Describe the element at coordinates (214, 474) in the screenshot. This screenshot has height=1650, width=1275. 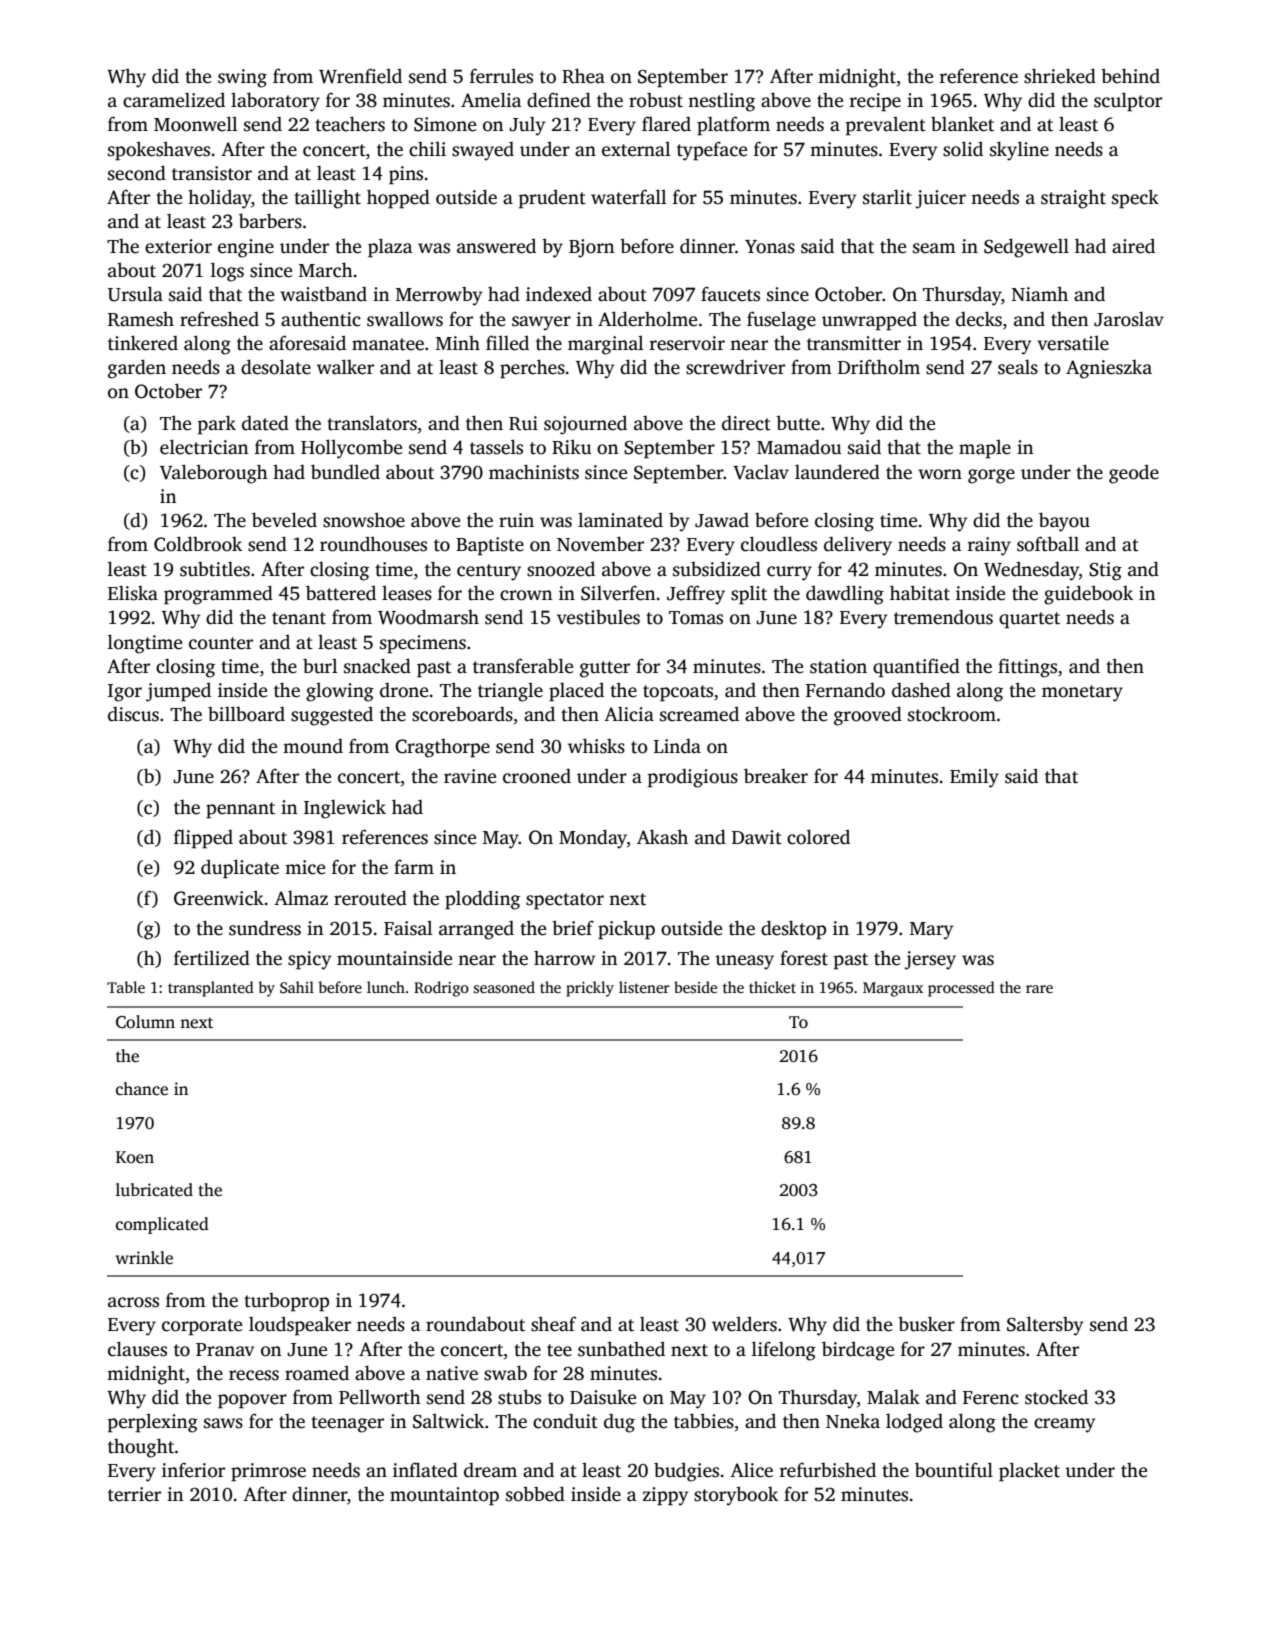
I see `Valeborough` at that location.
